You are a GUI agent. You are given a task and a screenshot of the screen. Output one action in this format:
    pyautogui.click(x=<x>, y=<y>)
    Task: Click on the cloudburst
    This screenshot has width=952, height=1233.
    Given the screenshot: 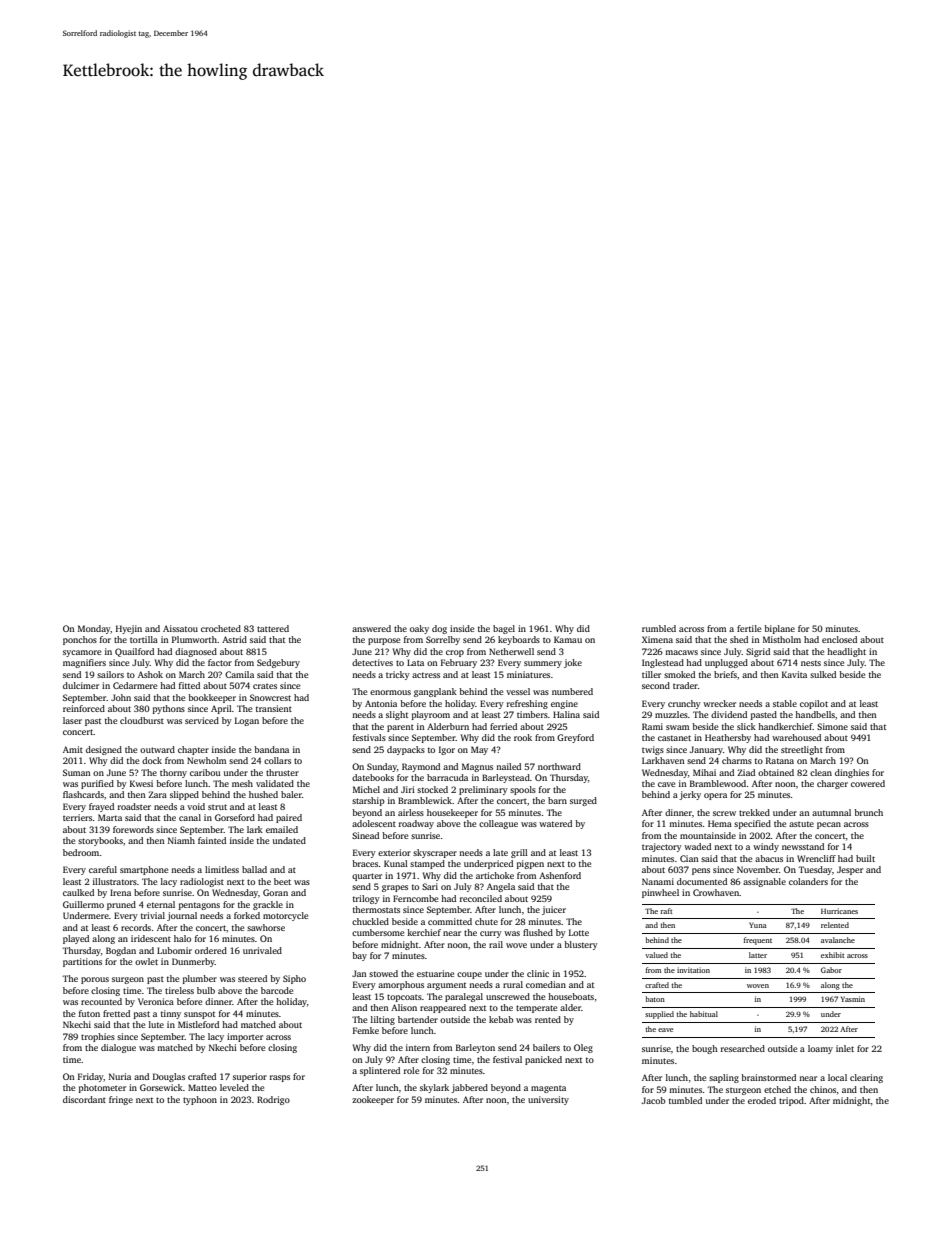 What is the action you would take?
    pyautogui.click(x=142, y=720)
